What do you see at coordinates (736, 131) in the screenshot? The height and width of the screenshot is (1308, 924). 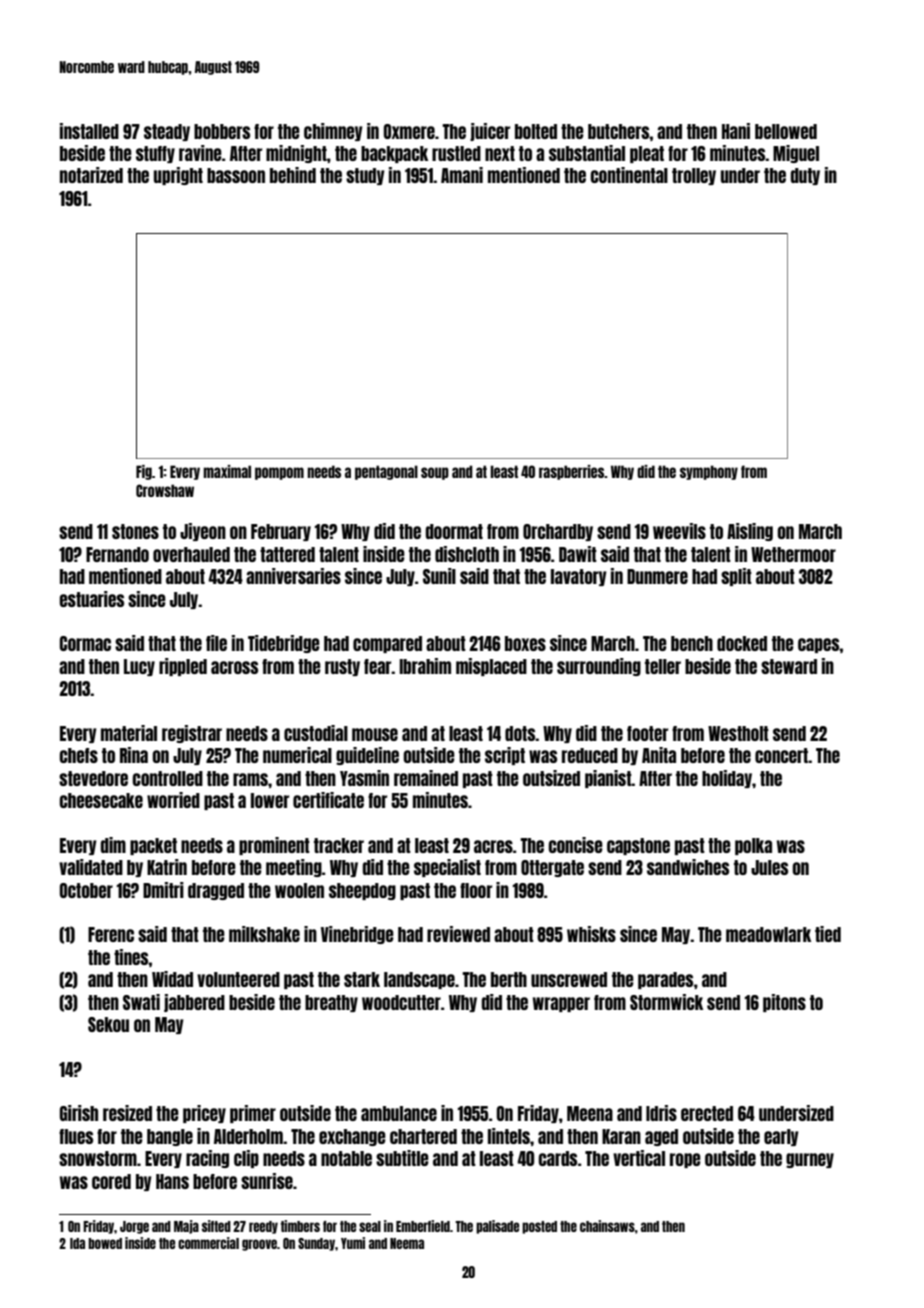 I see `Hani` at bounding box center [736, 131].
